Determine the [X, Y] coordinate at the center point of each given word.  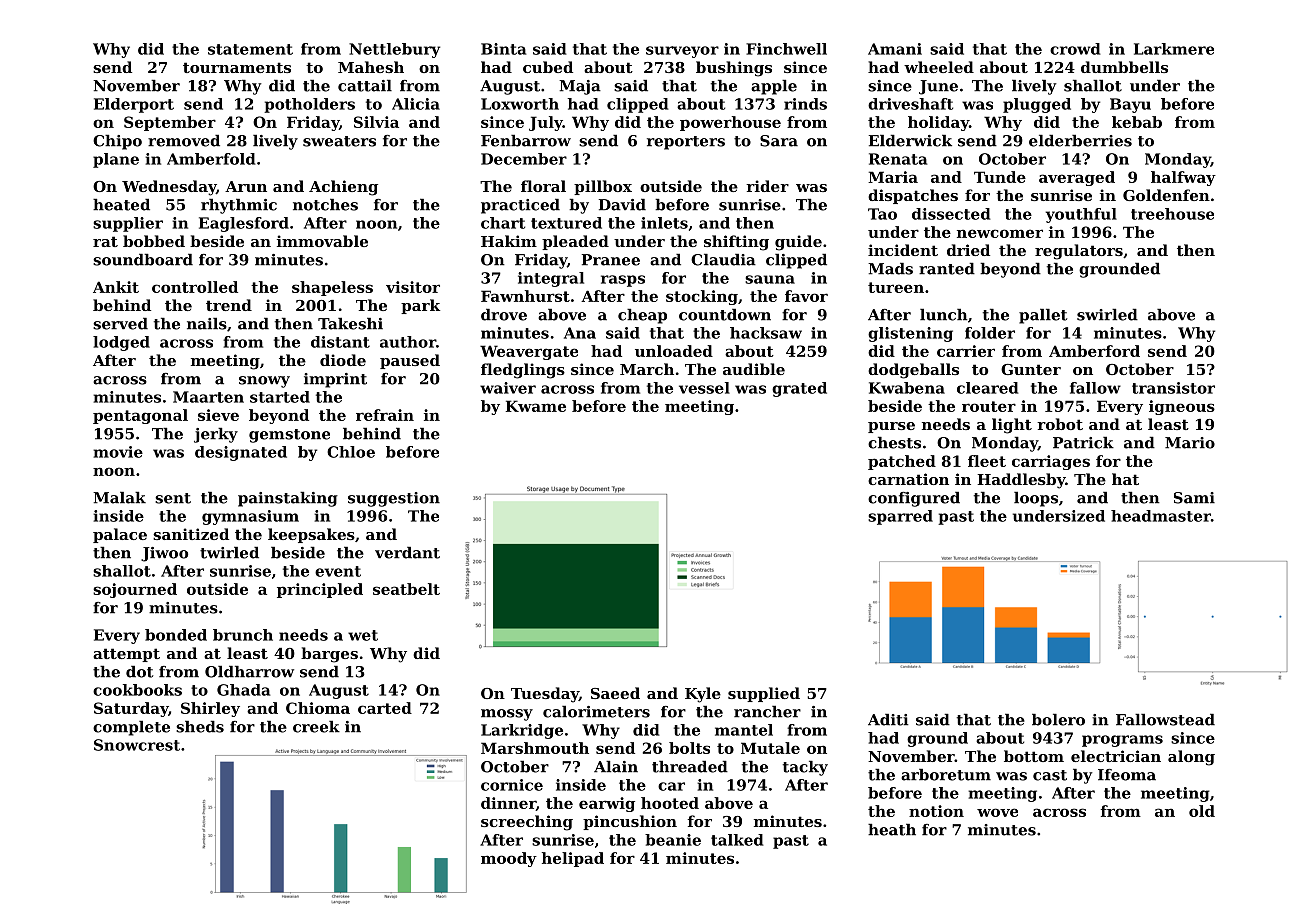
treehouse [1172, 214]
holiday [938, 123]
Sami [1194, 498]
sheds [200, 726]
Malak [119, 497]
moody [509, 859]
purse [891, 427]
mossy [507, 715]
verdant [407, 552]
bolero [1058, 719]
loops [1036, 499]
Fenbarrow [526, 140]
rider [767, 186]
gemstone [289, 436]
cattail [365, 85]
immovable [322, 241]
